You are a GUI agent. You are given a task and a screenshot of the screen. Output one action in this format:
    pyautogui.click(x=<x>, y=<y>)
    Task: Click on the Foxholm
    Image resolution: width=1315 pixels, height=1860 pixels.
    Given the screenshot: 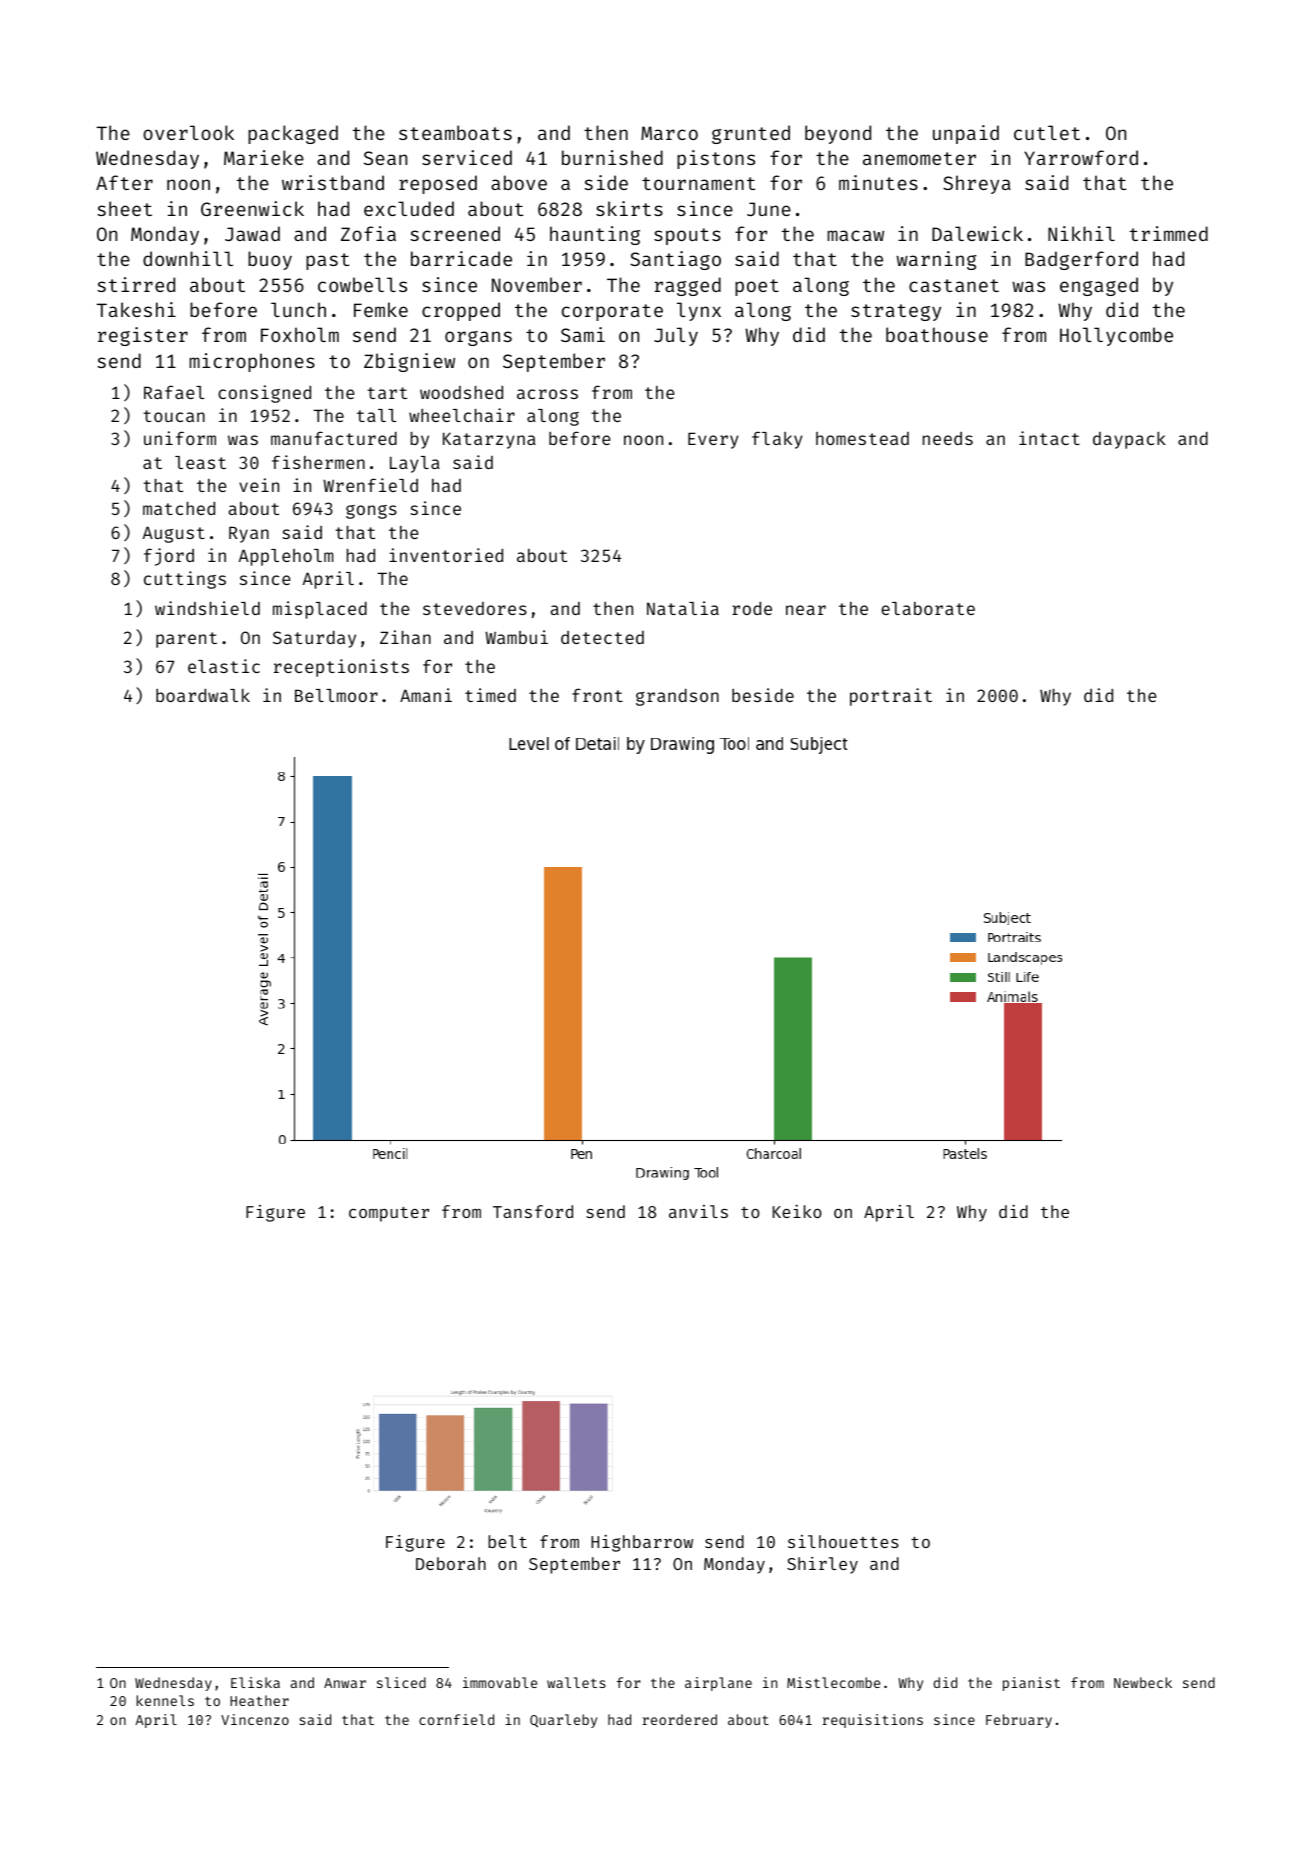 What is the action you would take?
    pyautogui.click(x=300, y=334)
